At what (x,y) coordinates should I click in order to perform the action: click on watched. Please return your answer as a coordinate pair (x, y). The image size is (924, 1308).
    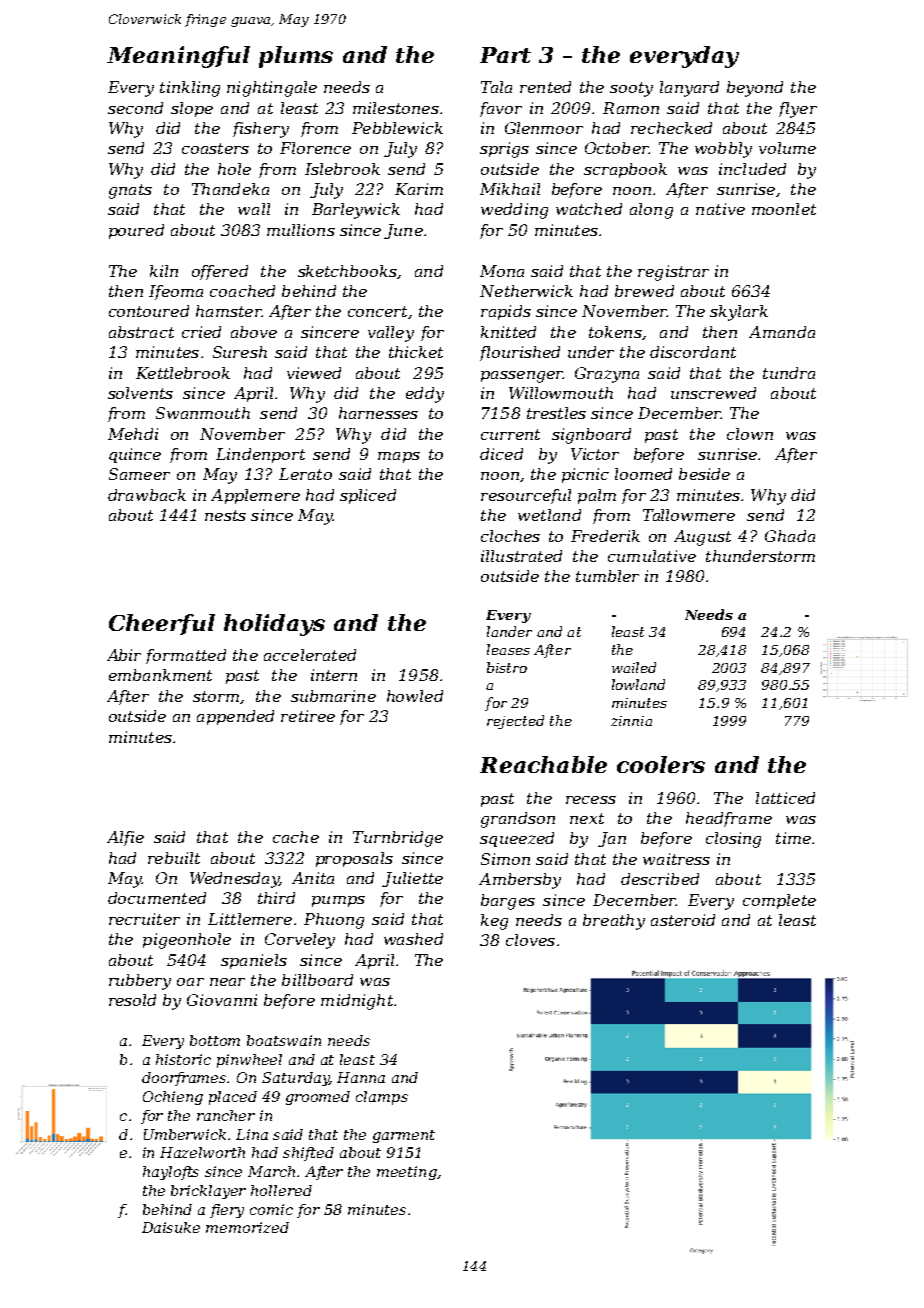
    Looking at the image, I should click on (589, 209).
